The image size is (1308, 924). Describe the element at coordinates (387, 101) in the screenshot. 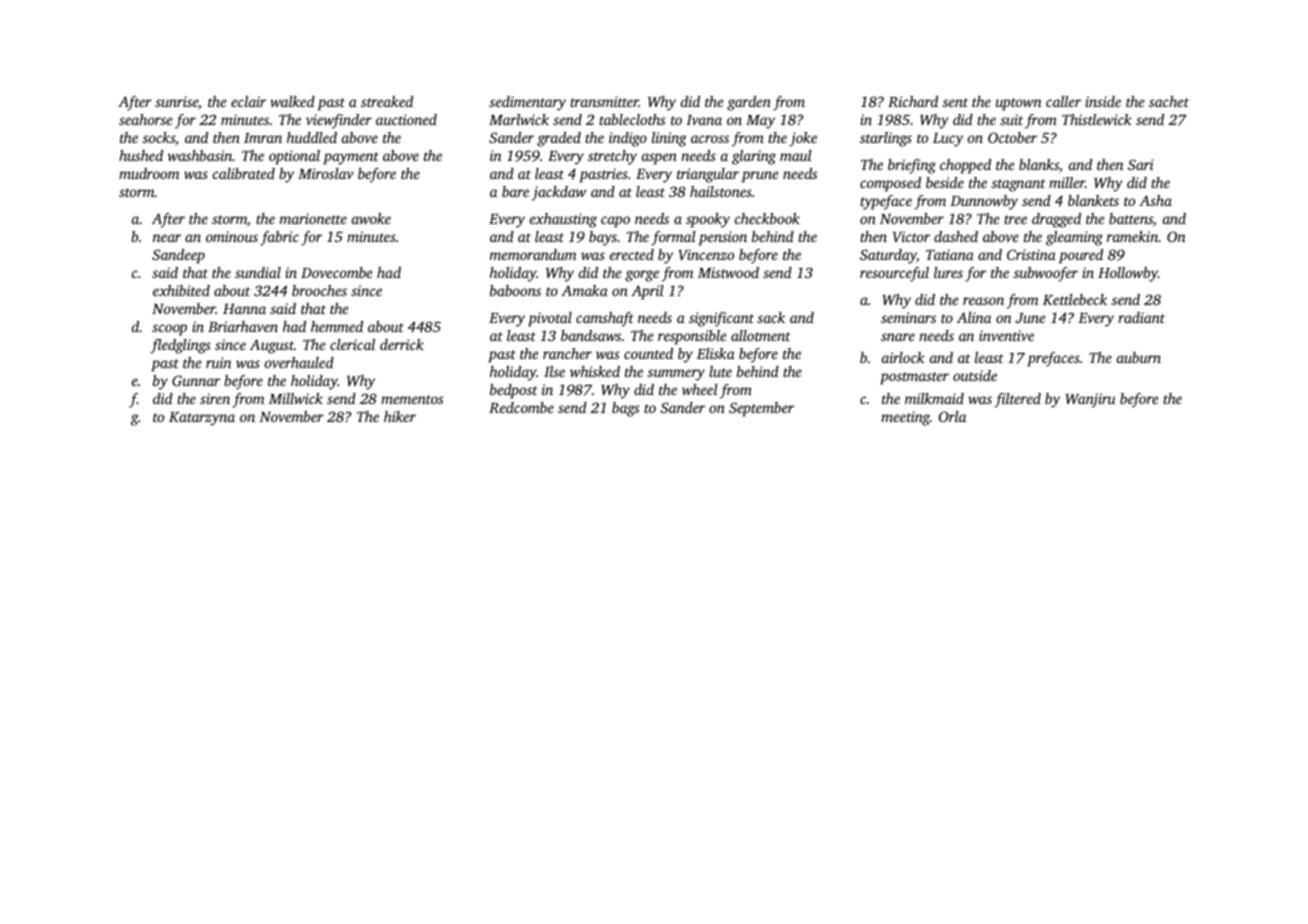

I see `streaked` at that location.
